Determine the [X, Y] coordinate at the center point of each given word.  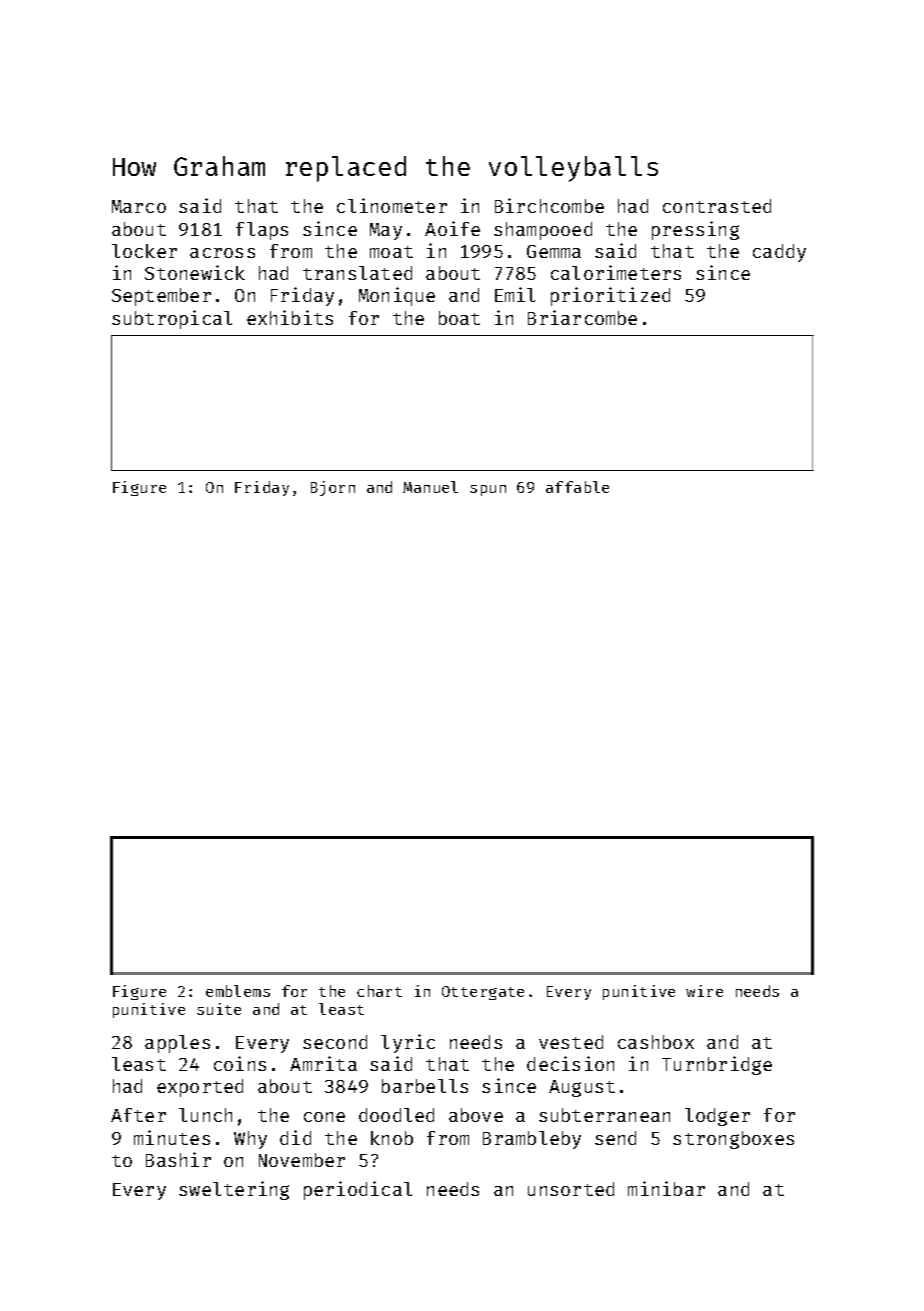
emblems [238, 991]
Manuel [430, 487]
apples [177, 1044]
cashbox [656, 1042]
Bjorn [333, 488]
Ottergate [483, 993]
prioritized [610, 296]
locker [144, 251]
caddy [779, 253]
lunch [205, 1115]
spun [488, 490]
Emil [515, 294]
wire [704, 991]
